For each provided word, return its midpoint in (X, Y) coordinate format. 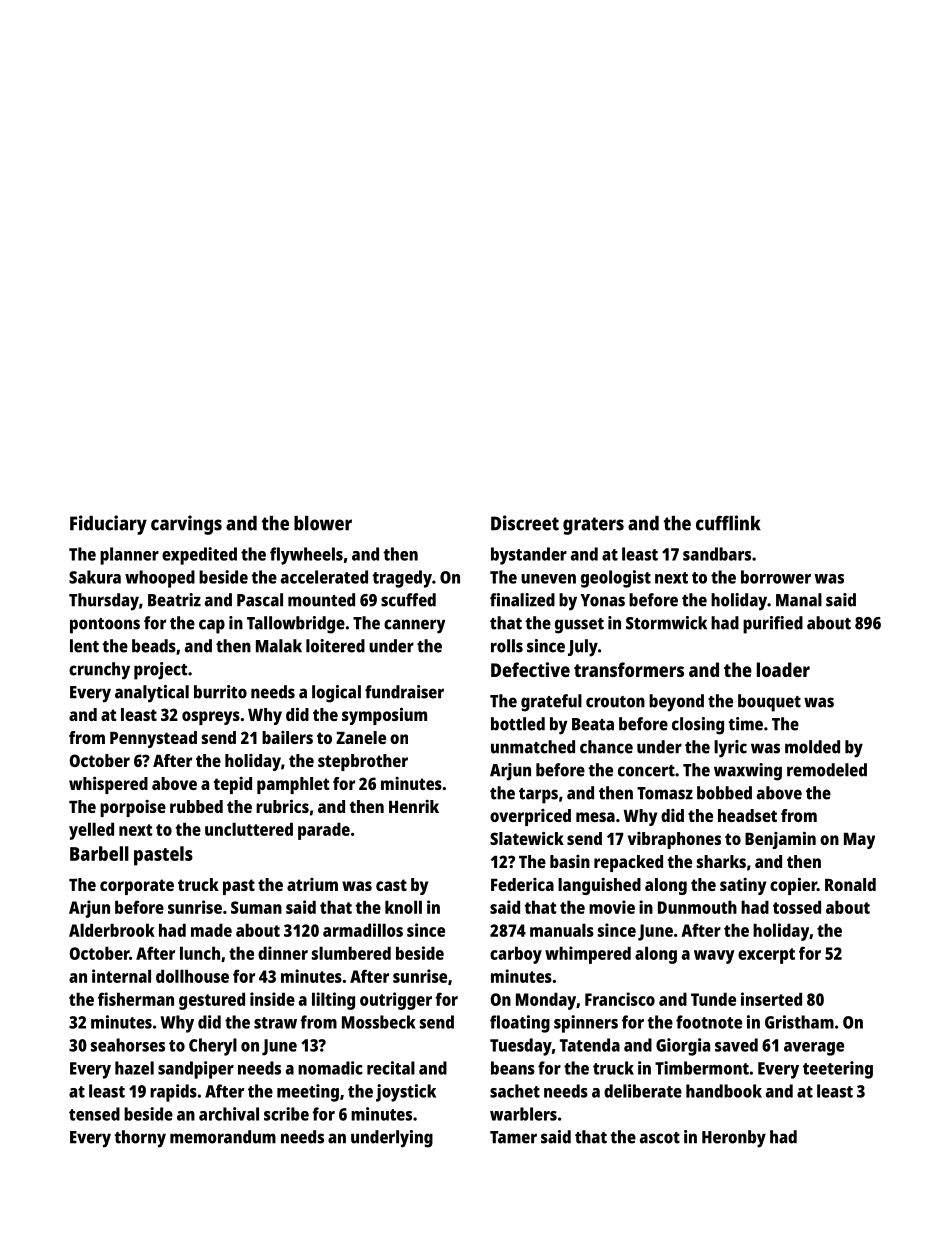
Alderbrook (112, 930)
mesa (595, 817)
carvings (186, 525)
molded (812, 747)
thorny (140, 1139)
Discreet (525, 523)
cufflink (728, 523)
